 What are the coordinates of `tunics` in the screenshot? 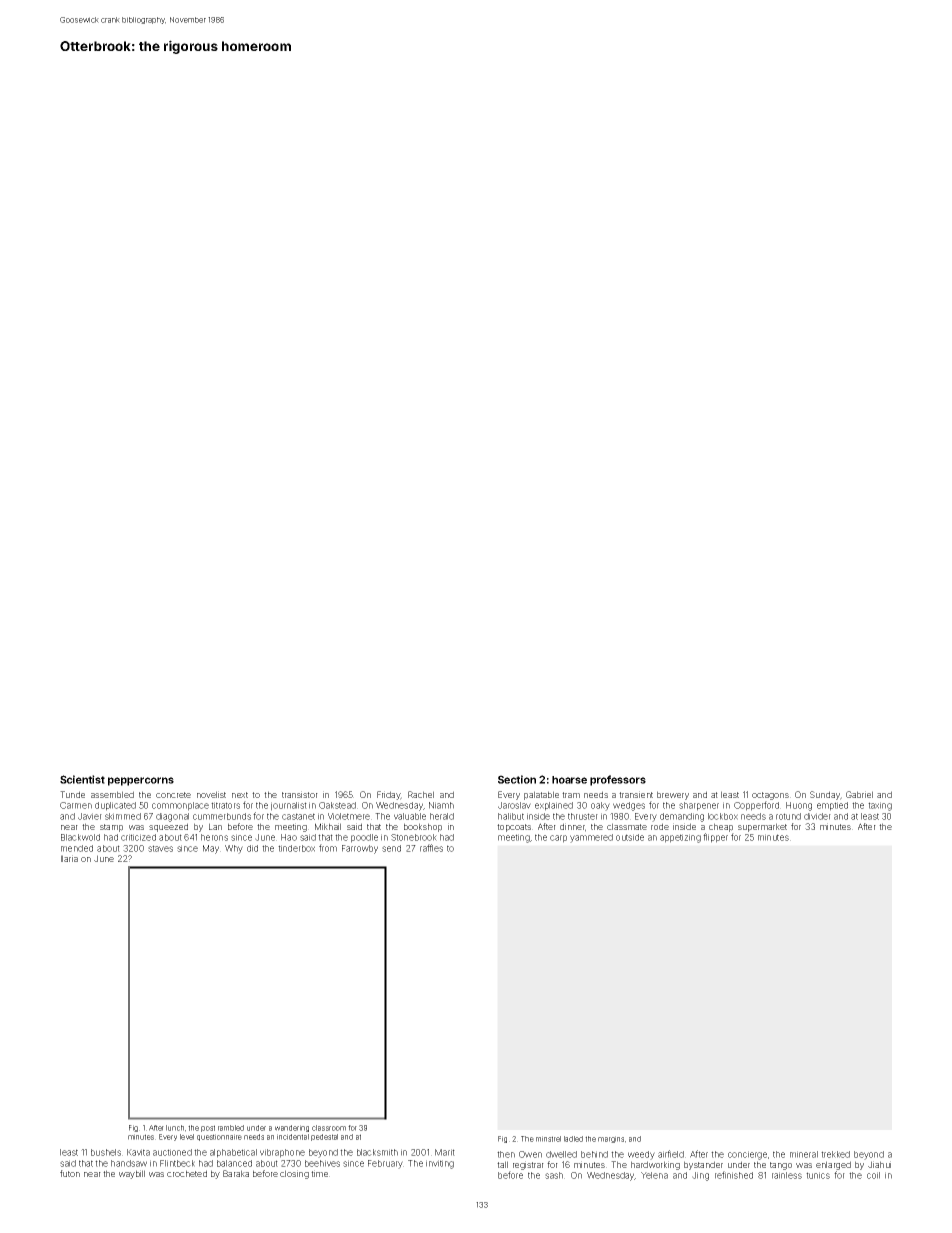 It's located at (818, 1175).
